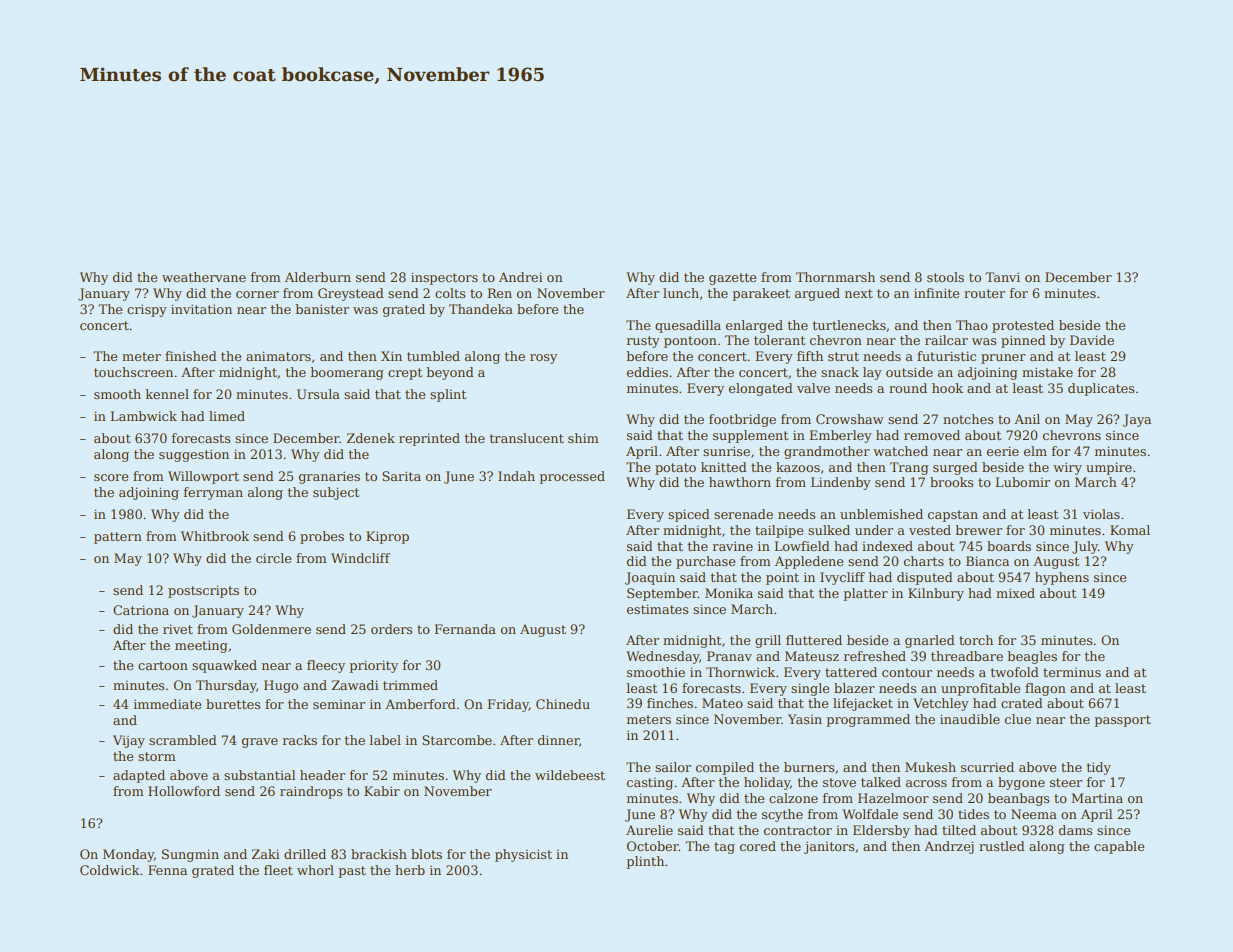 The width and height of the screenshot is (1233, 952). Describe the element at coordinates (724, 848) in the screenshot. I see `tag` at that location.
